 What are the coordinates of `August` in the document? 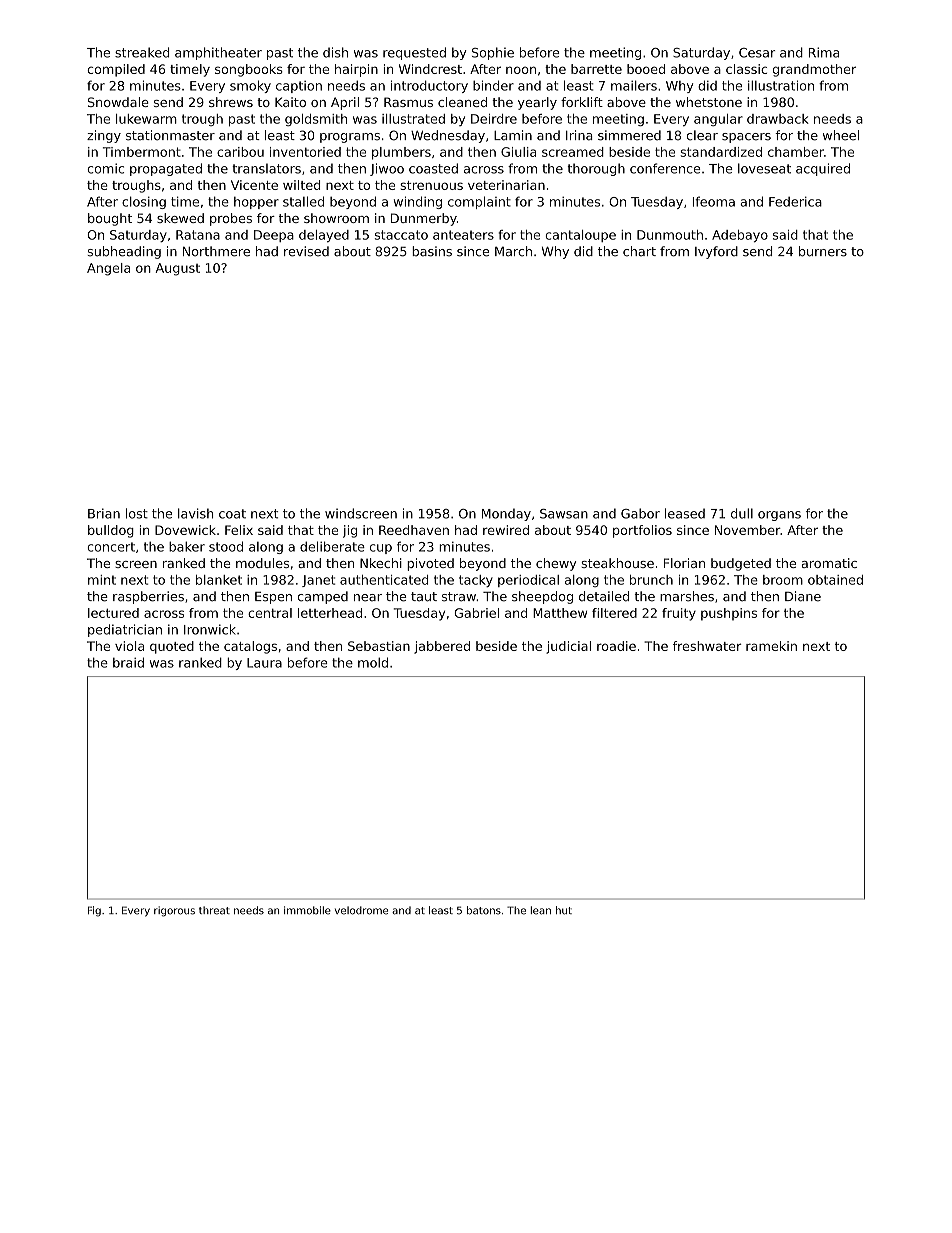 It's located at (178, 269).
